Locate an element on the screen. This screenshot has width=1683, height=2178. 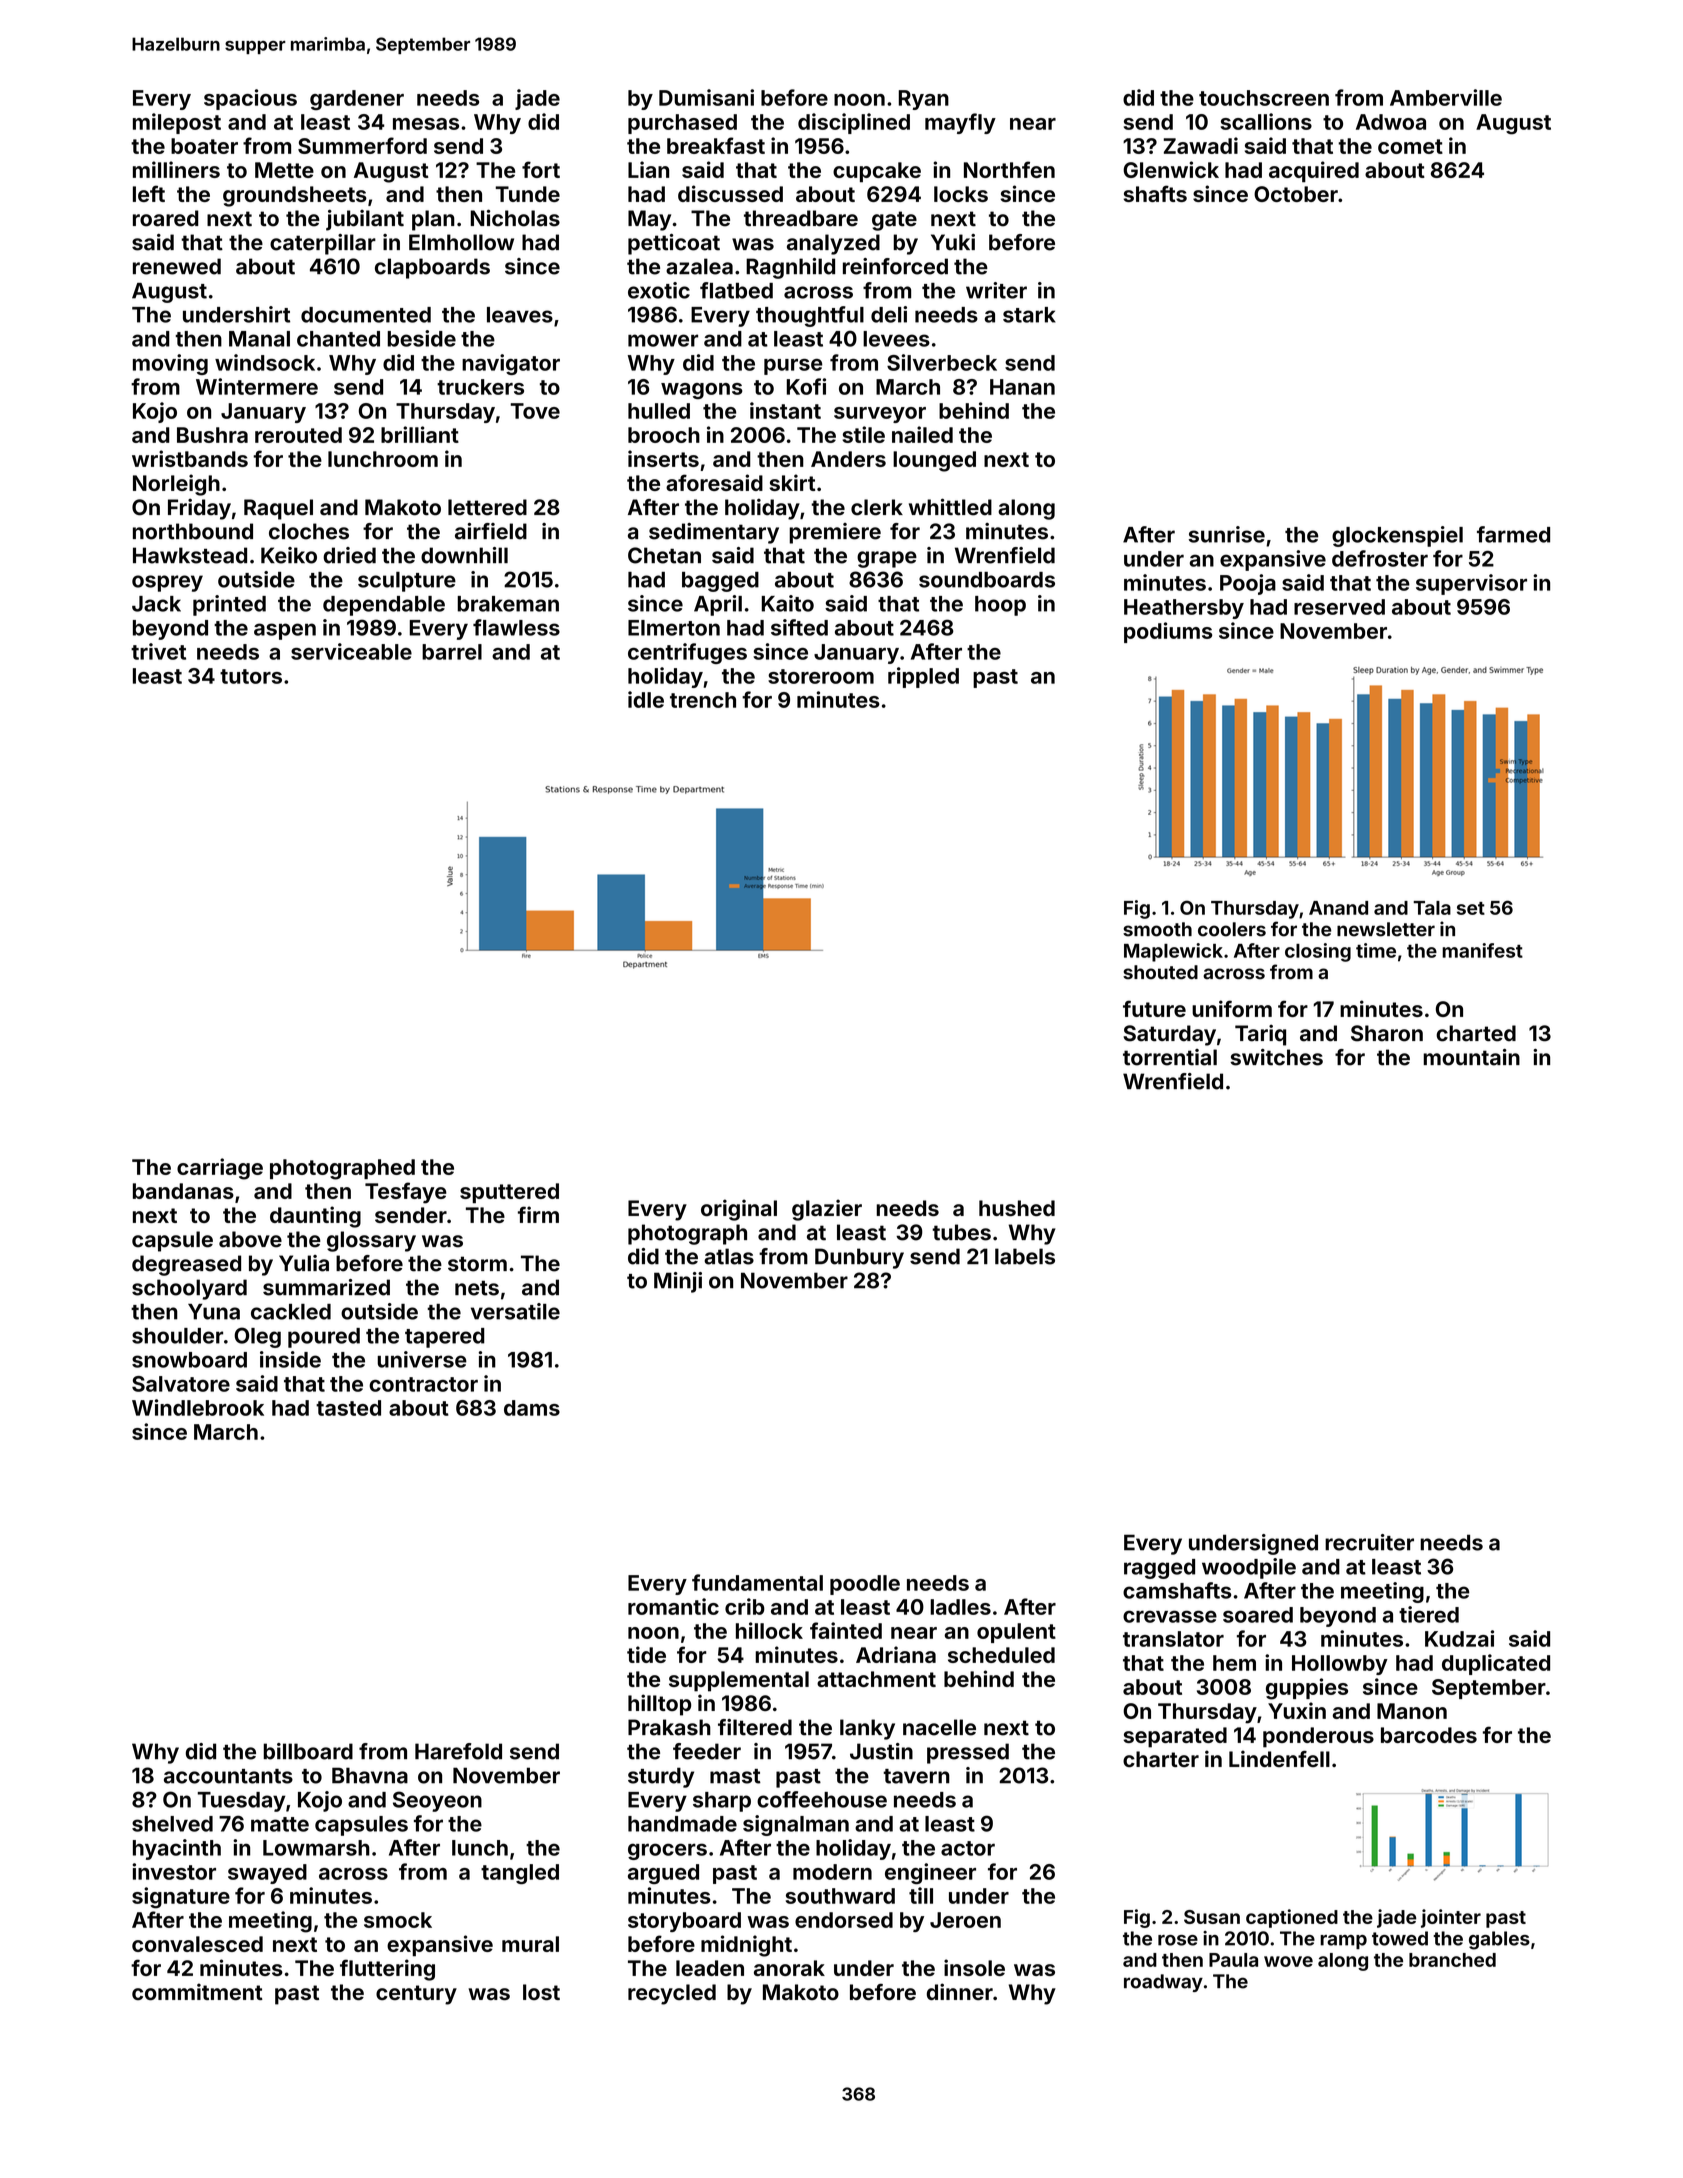
gardener is located at coordinates (357, 100).
